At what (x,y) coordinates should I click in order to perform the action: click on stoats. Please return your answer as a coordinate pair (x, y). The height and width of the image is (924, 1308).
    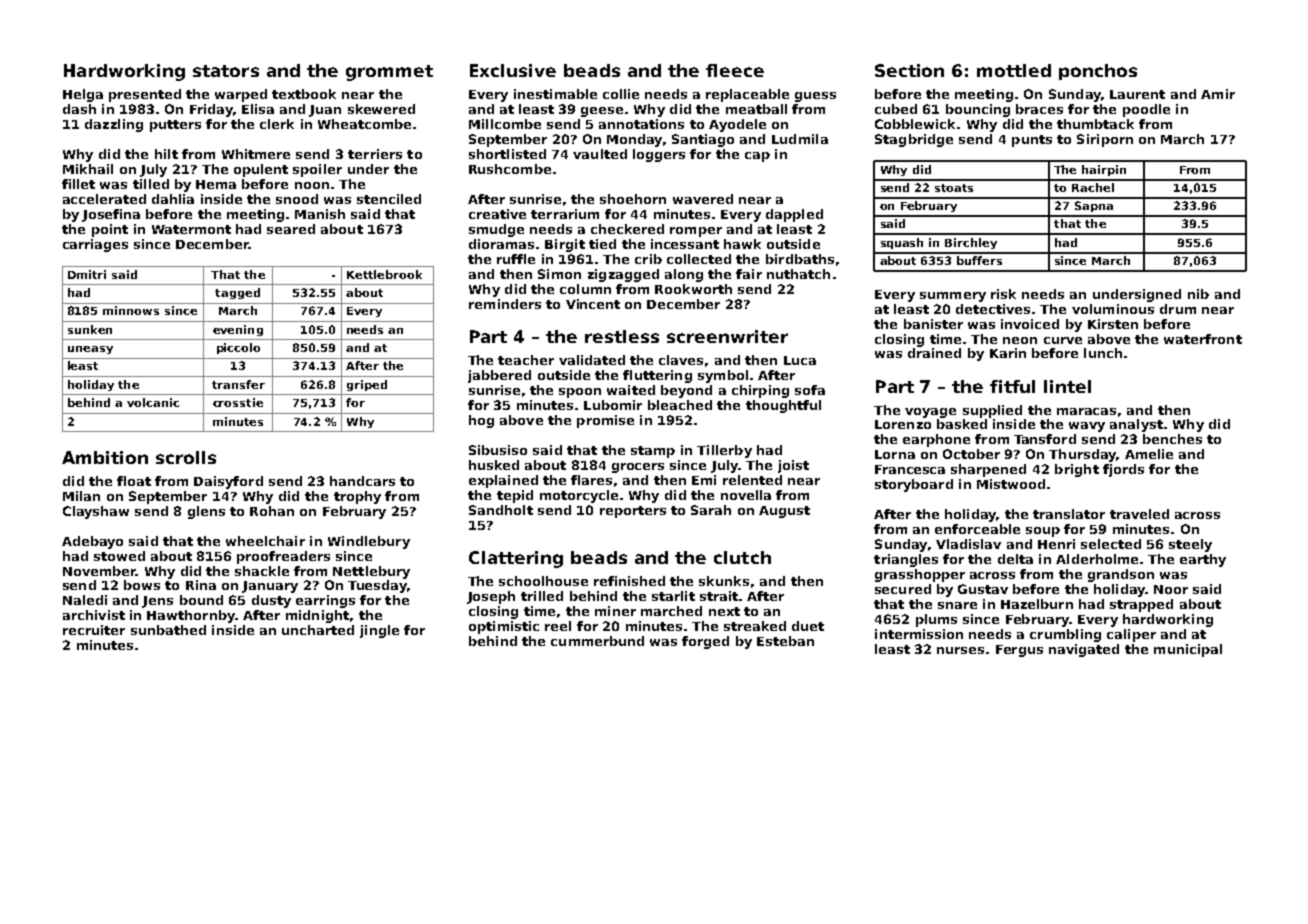
    Looking at the image, I should click on (954, 188).
